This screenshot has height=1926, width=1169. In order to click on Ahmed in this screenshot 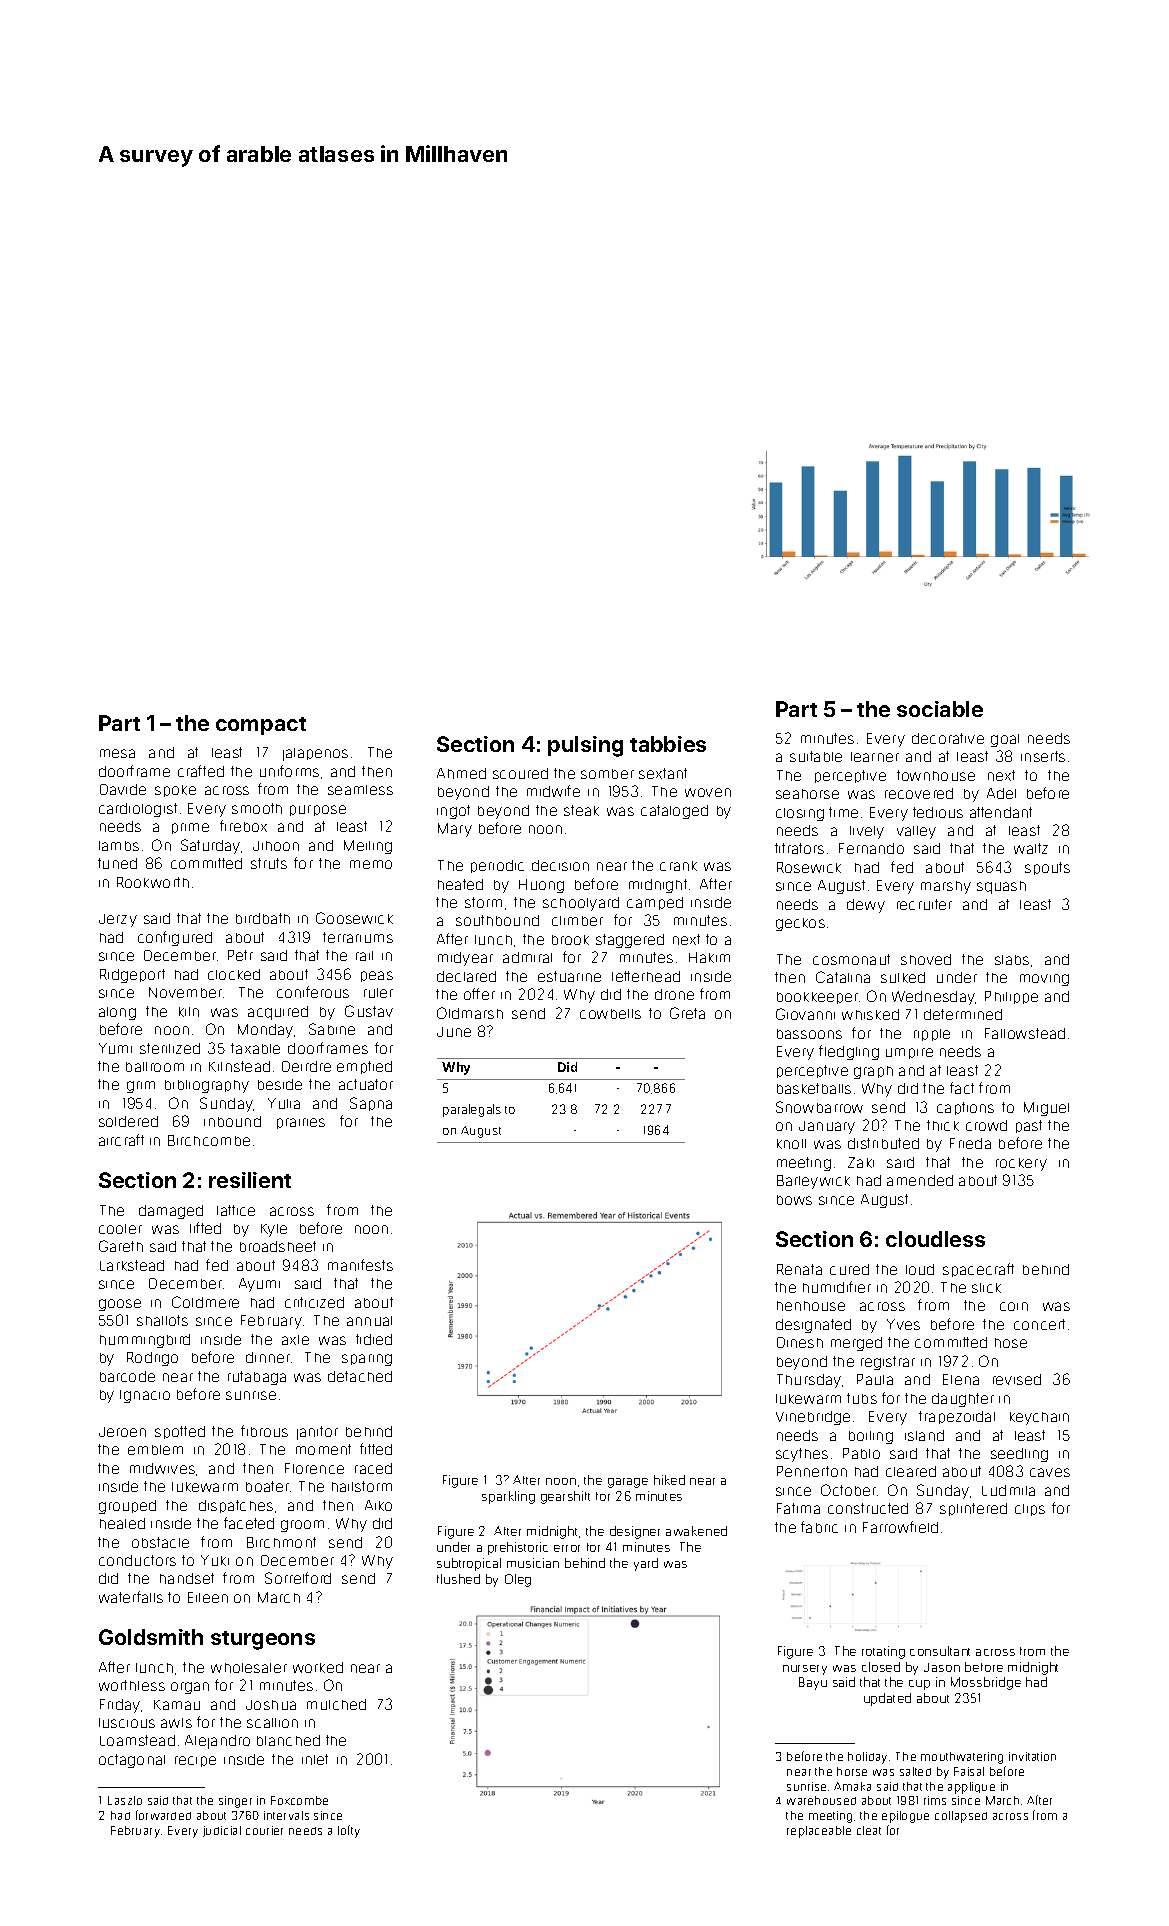, I will do `click(461, 773)`.
